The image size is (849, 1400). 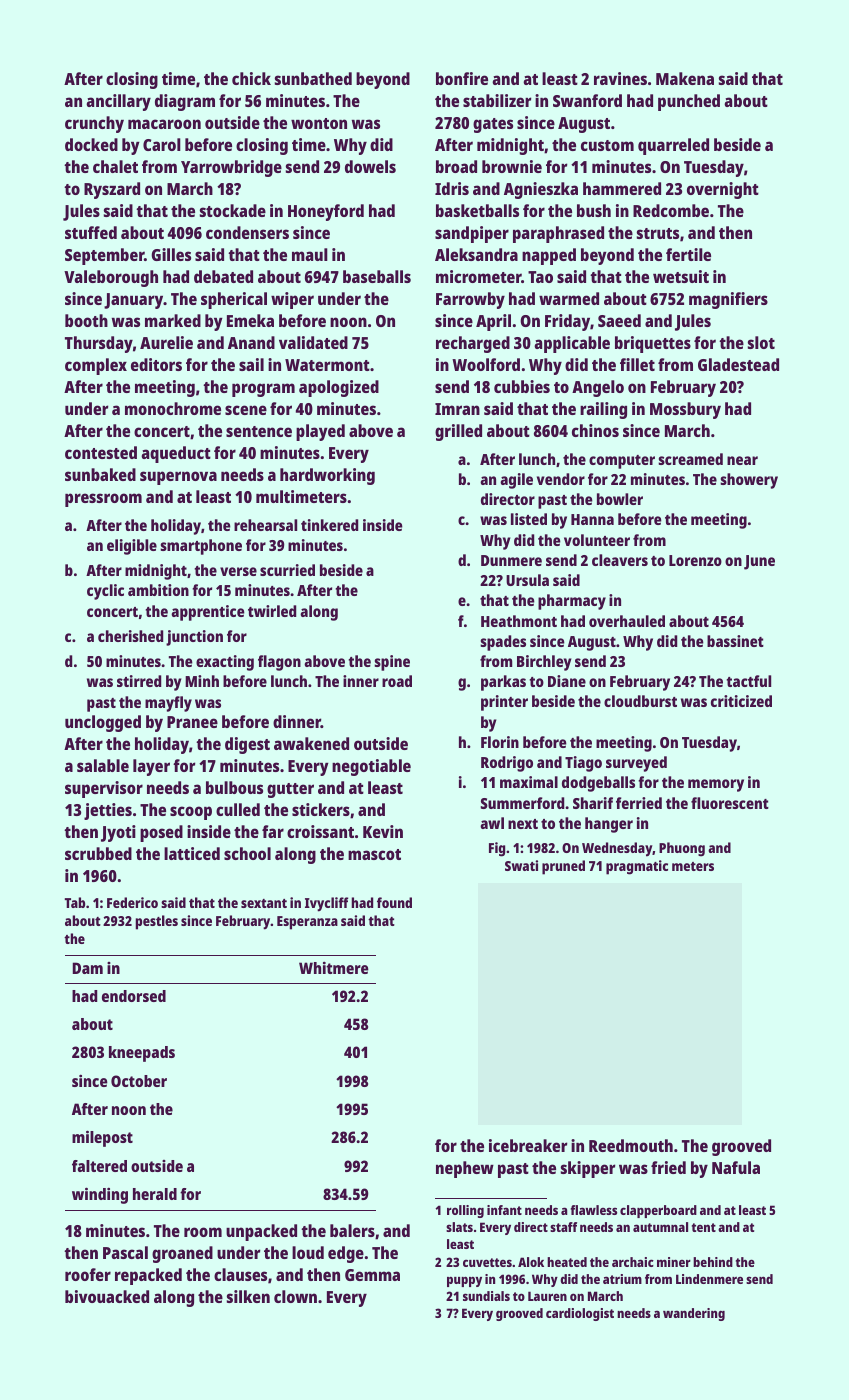 What do you see at coordinates (248, 1296) in the screenshot?
I see `silken` at bounding box center [248, 1296].
